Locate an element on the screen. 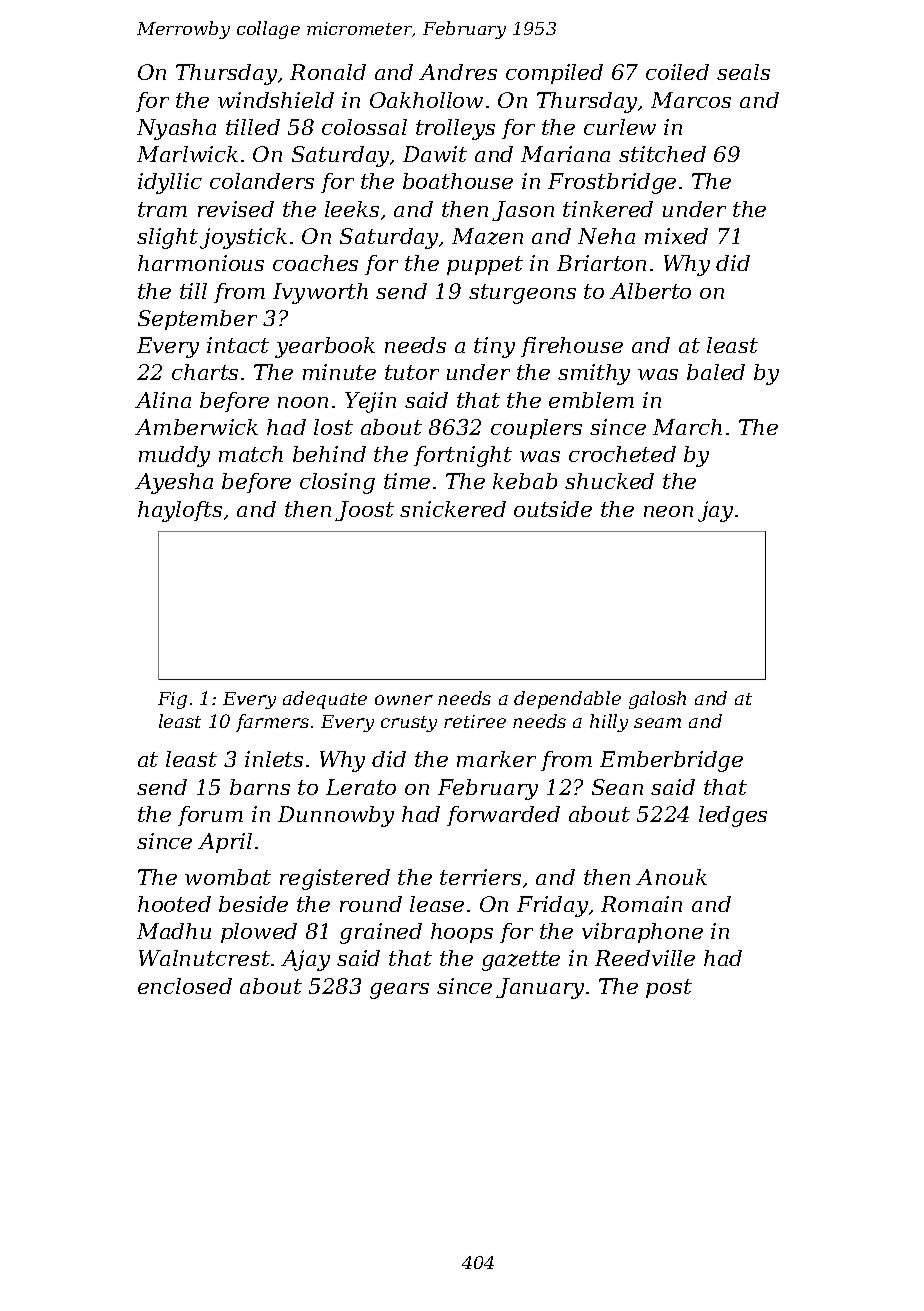 Image resolution: width=924 pixels, height=1311 pixels. slight is located at coordinates (167, 238).
